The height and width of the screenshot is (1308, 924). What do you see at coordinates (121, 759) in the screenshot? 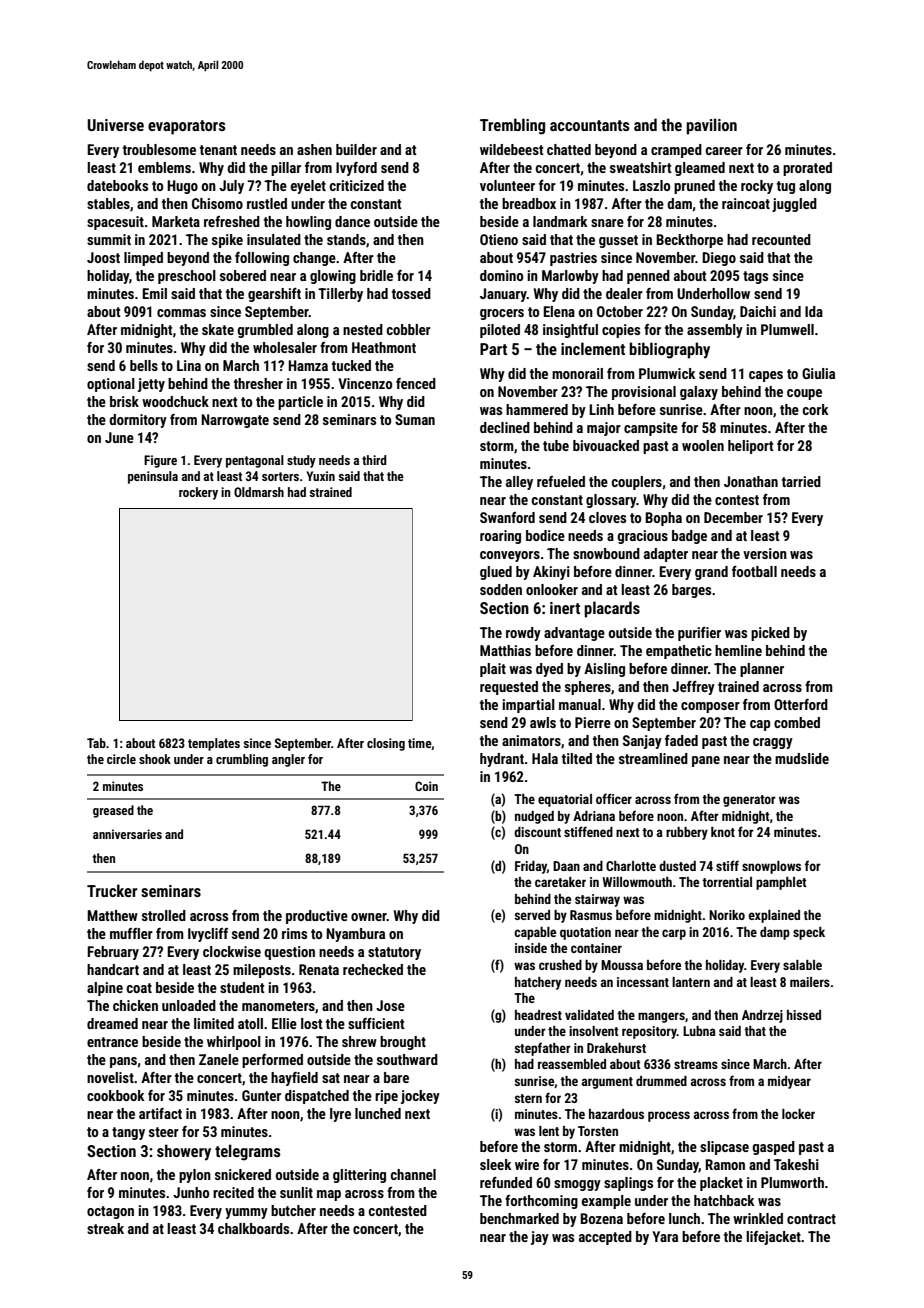
I see `circle` at bounding box center [121, 759].
